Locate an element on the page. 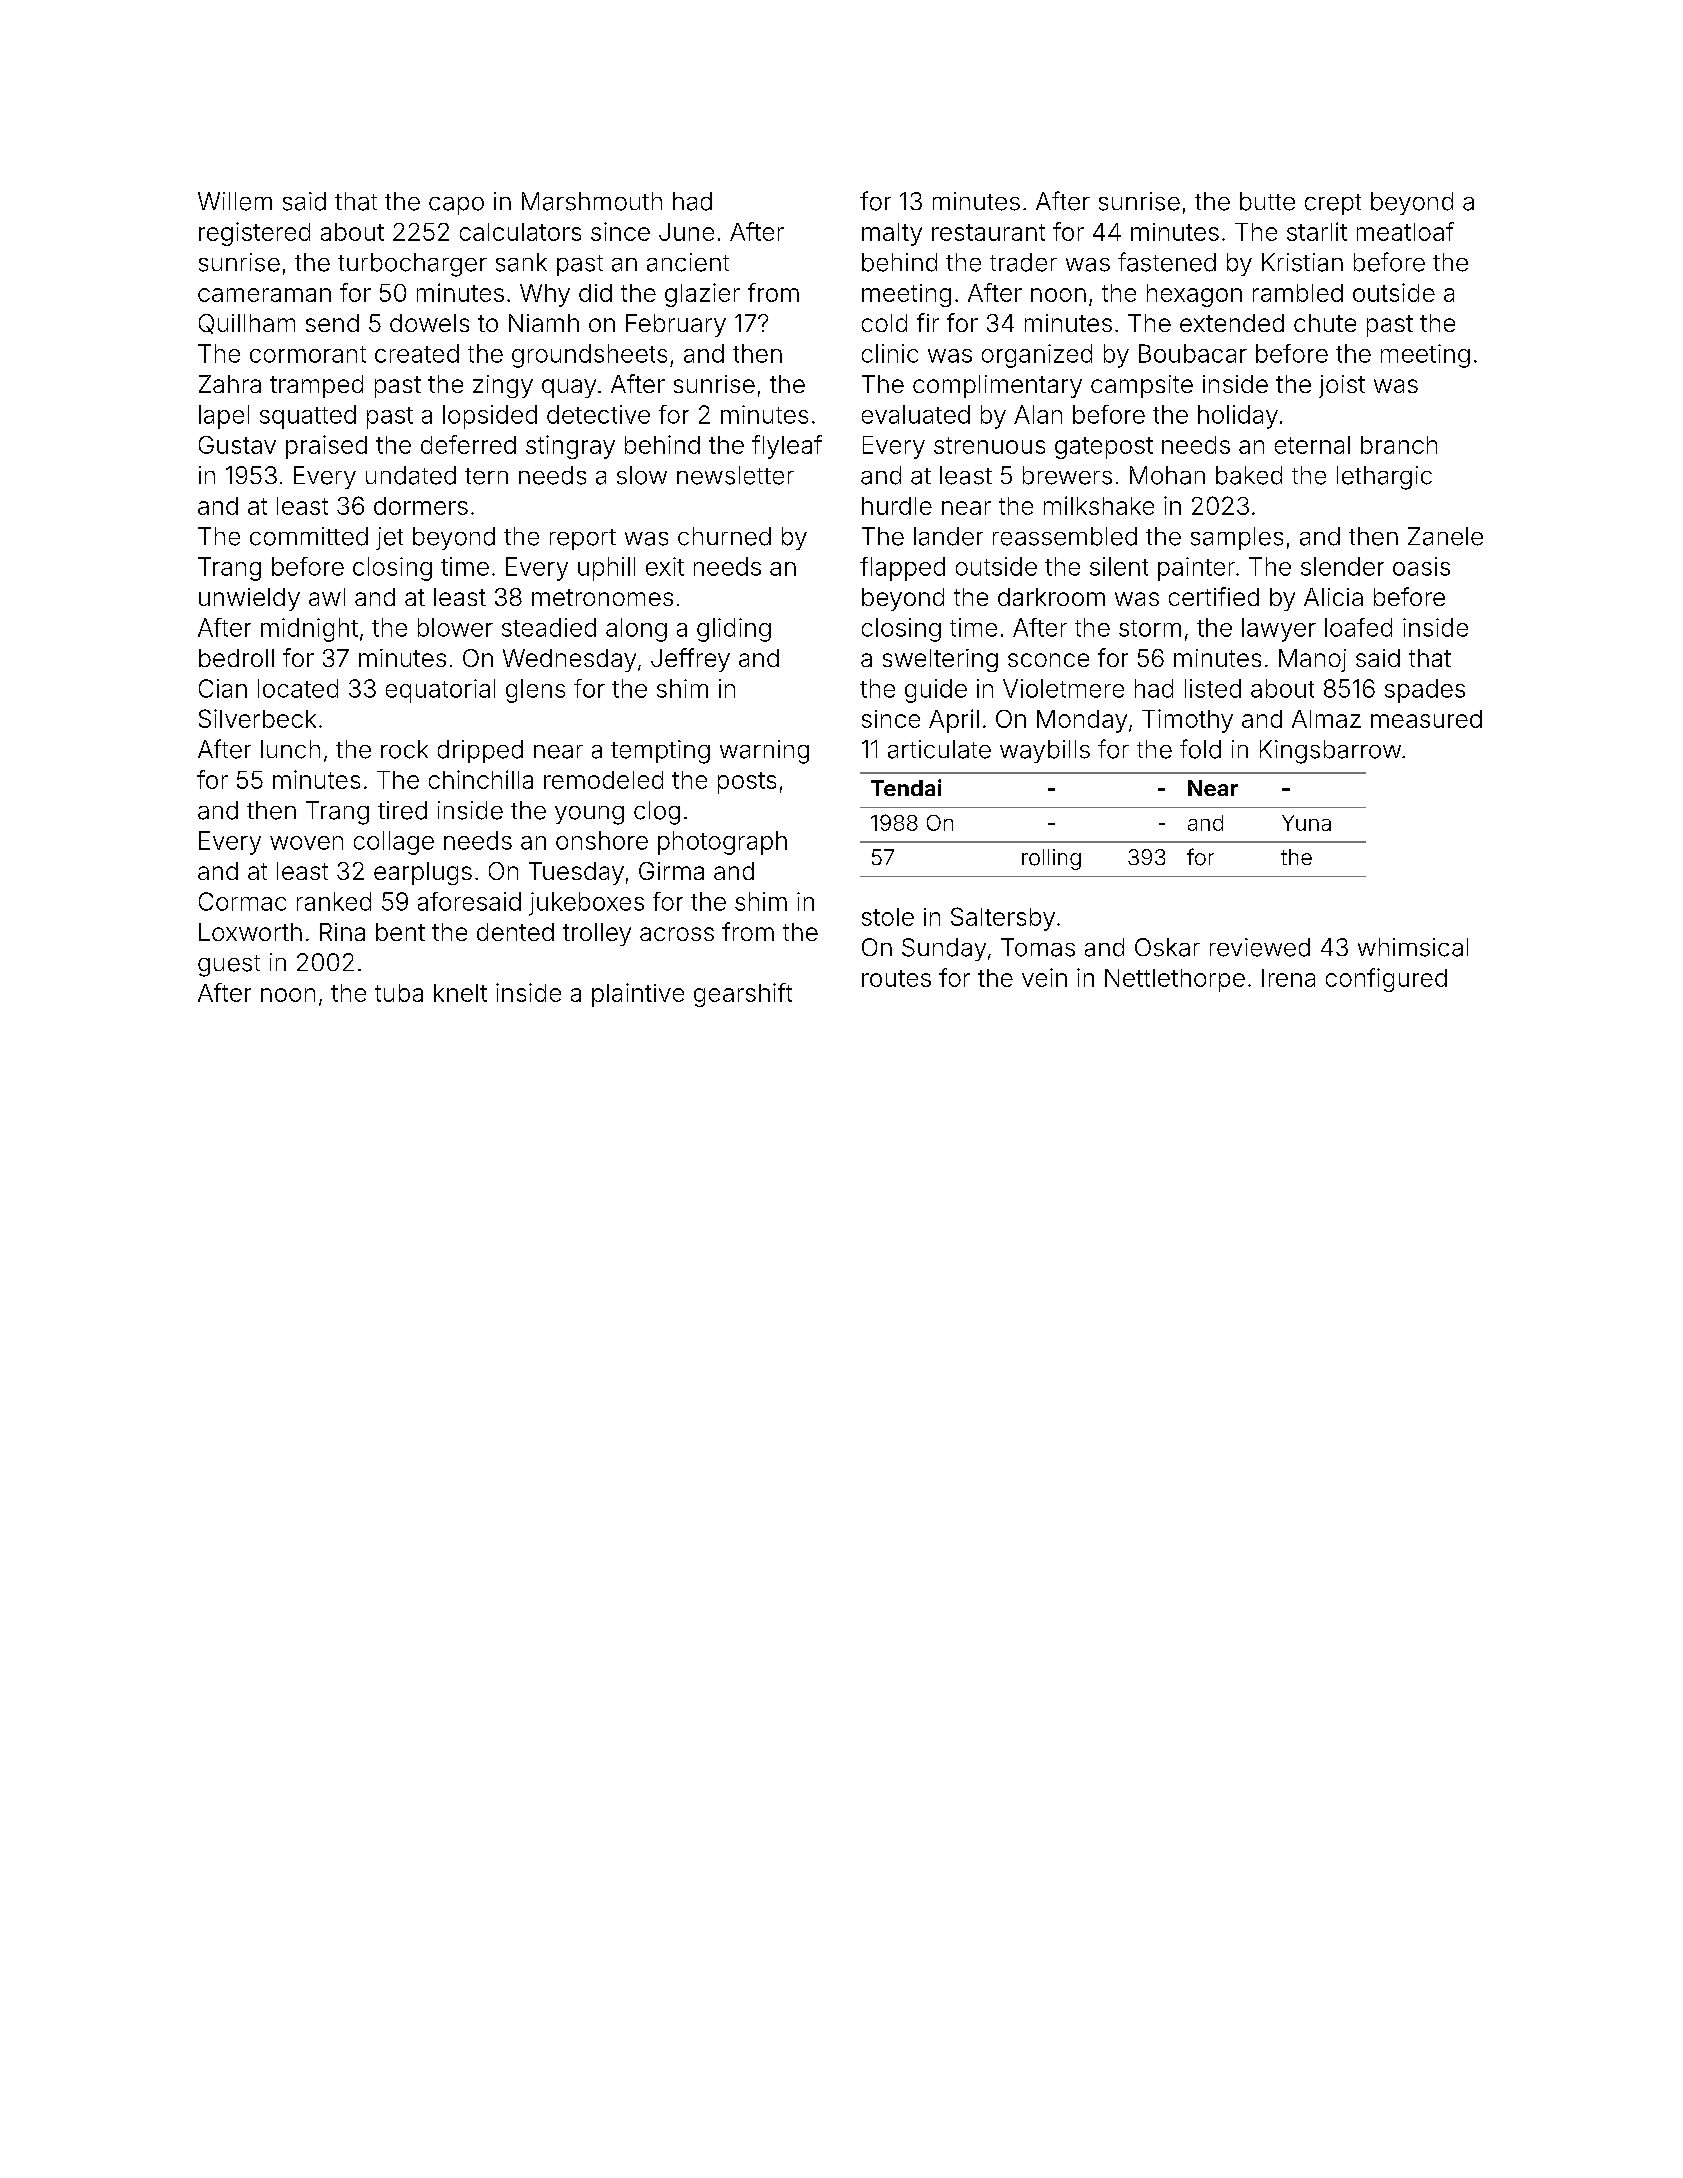 This document has width=1683, height=2178. sconce is located at coordinates (1048, 660).
